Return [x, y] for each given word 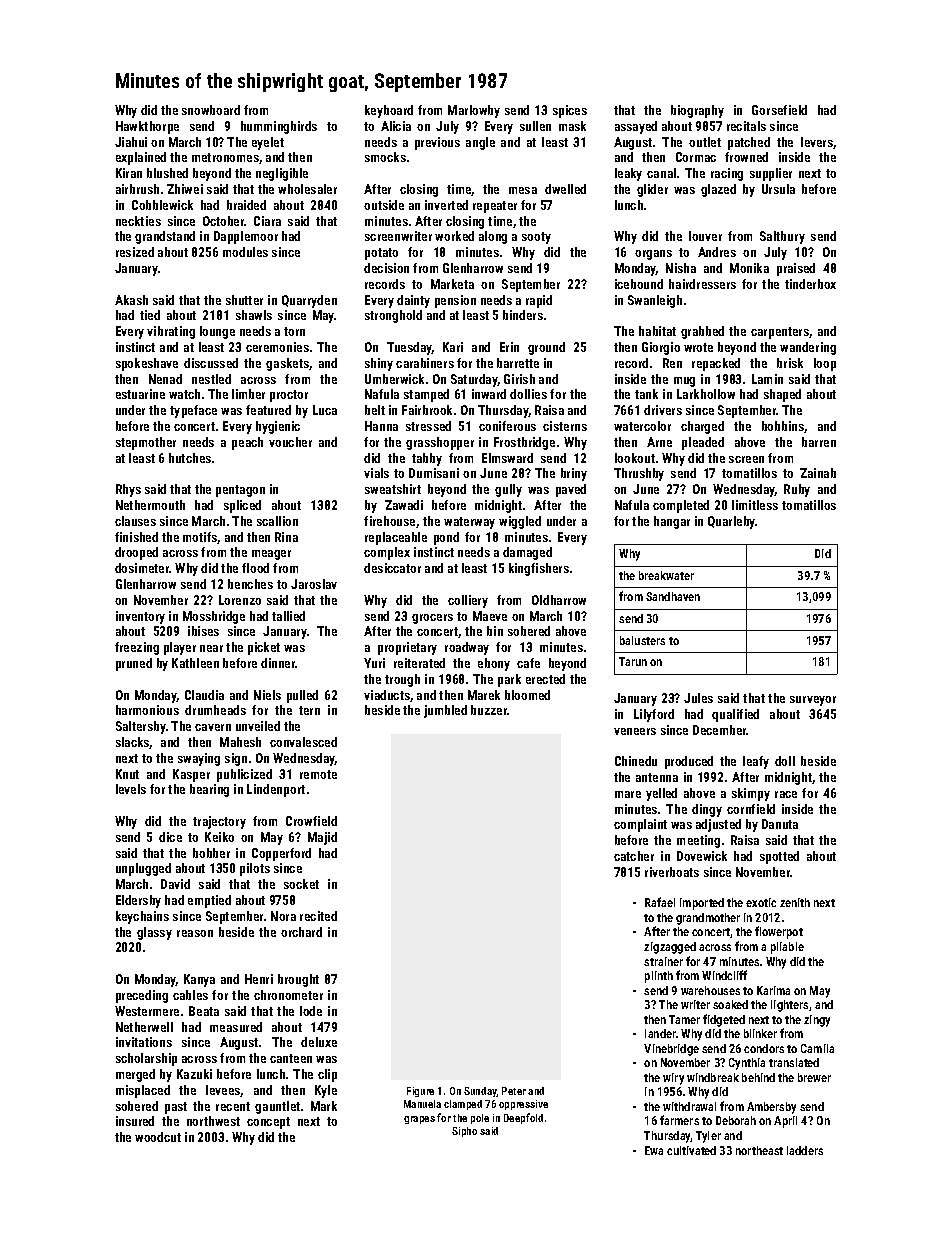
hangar [672, 522]
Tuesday [409, 348]
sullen [535, 126]
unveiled [258, 726]
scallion [277, 521]
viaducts [387, 695]
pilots [255, 869]
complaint [640, 825]
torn [294, 331]
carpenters [780, 333]
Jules [698, 698]
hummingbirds [279, 127]
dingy [707, 810]
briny [574, 474]
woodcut [158, 1137]
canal [661, 173]
